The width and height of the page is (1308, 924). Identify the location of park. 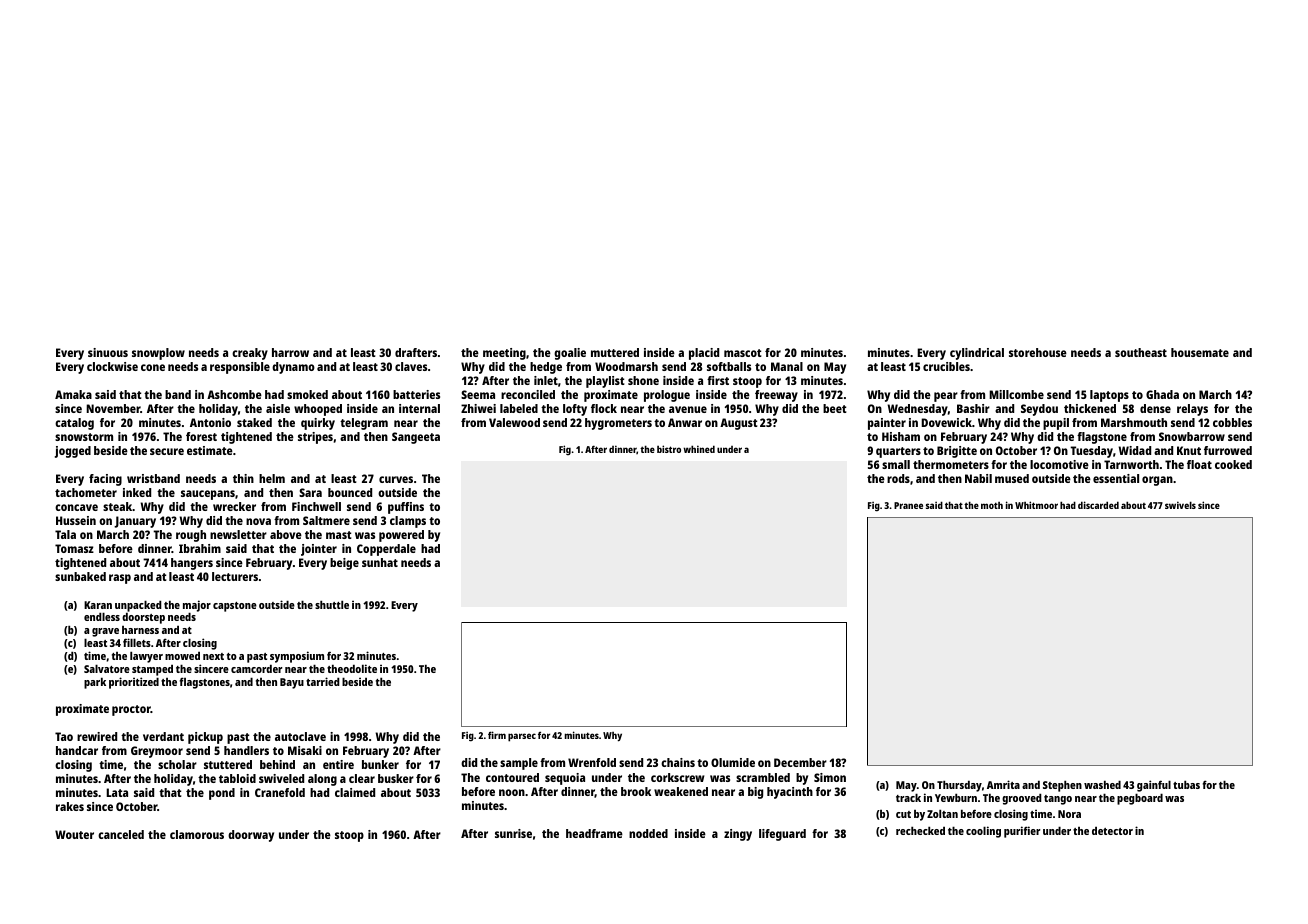
(95, 683).
